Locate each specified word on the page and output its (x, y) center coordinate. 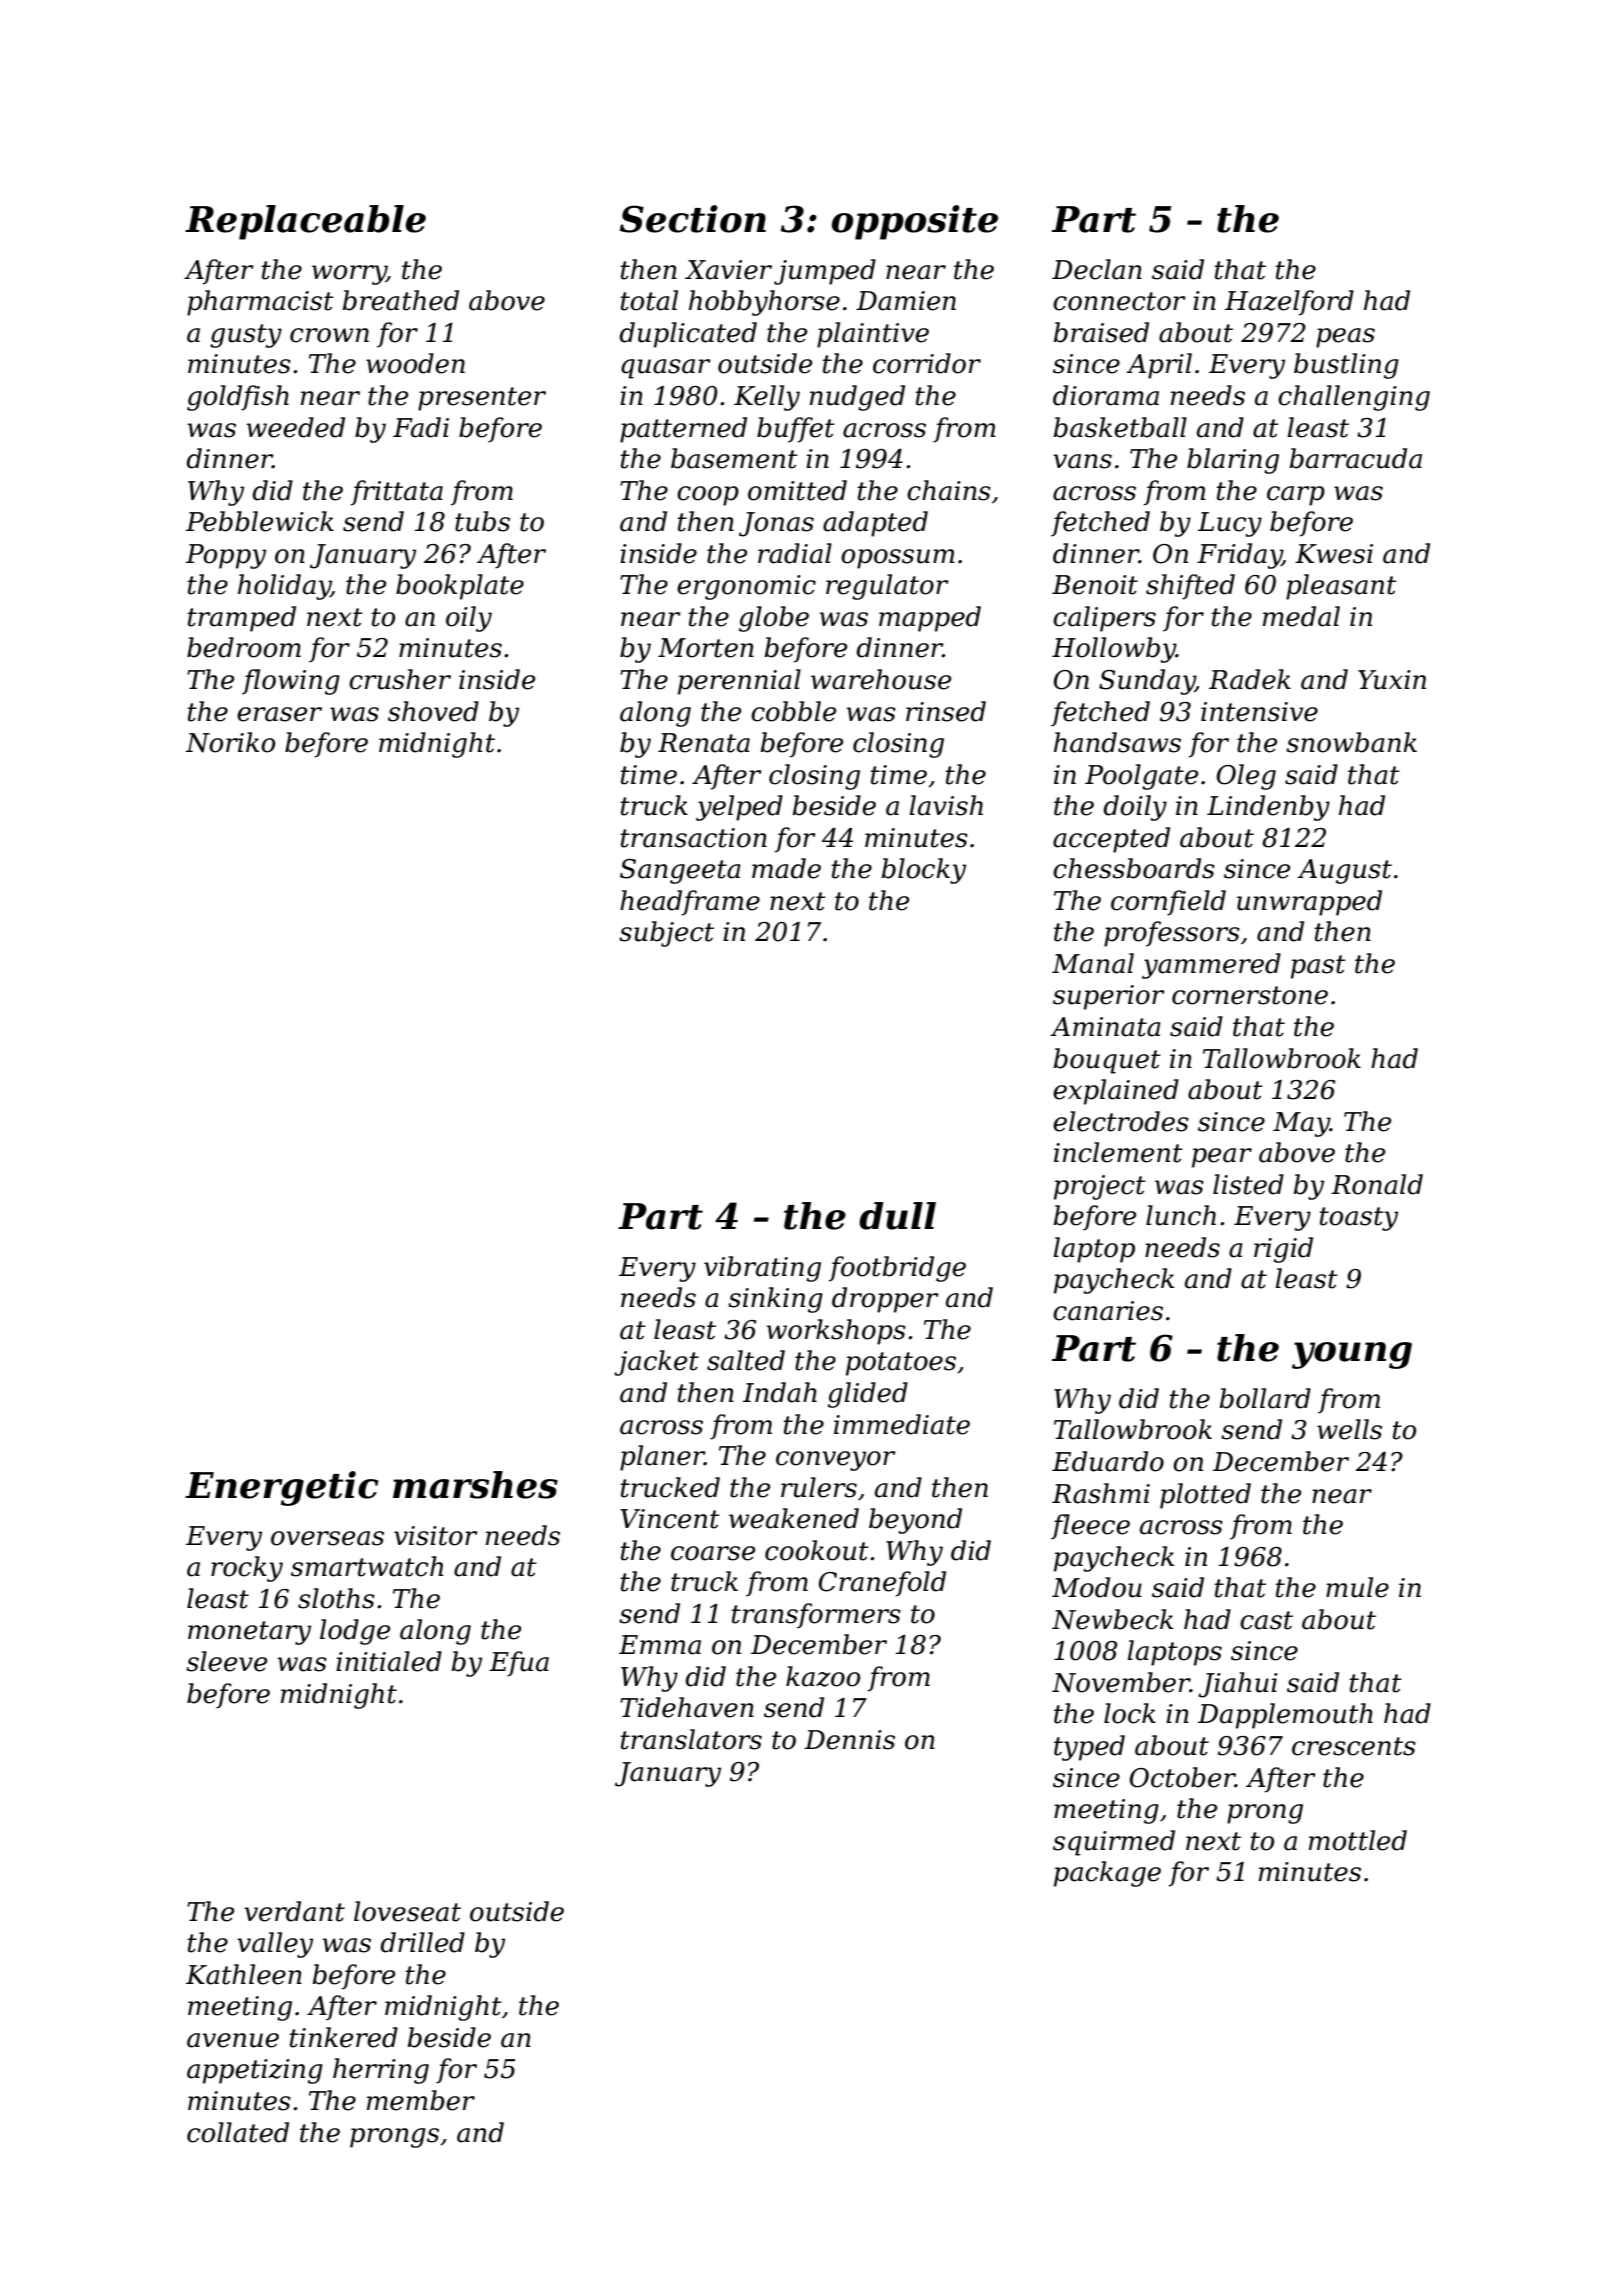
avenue (233, 2040)
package (1107, 1874)
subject (666, 934)
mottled (1358, 1840)
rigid (1283, 1250)
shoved (433, 711)
